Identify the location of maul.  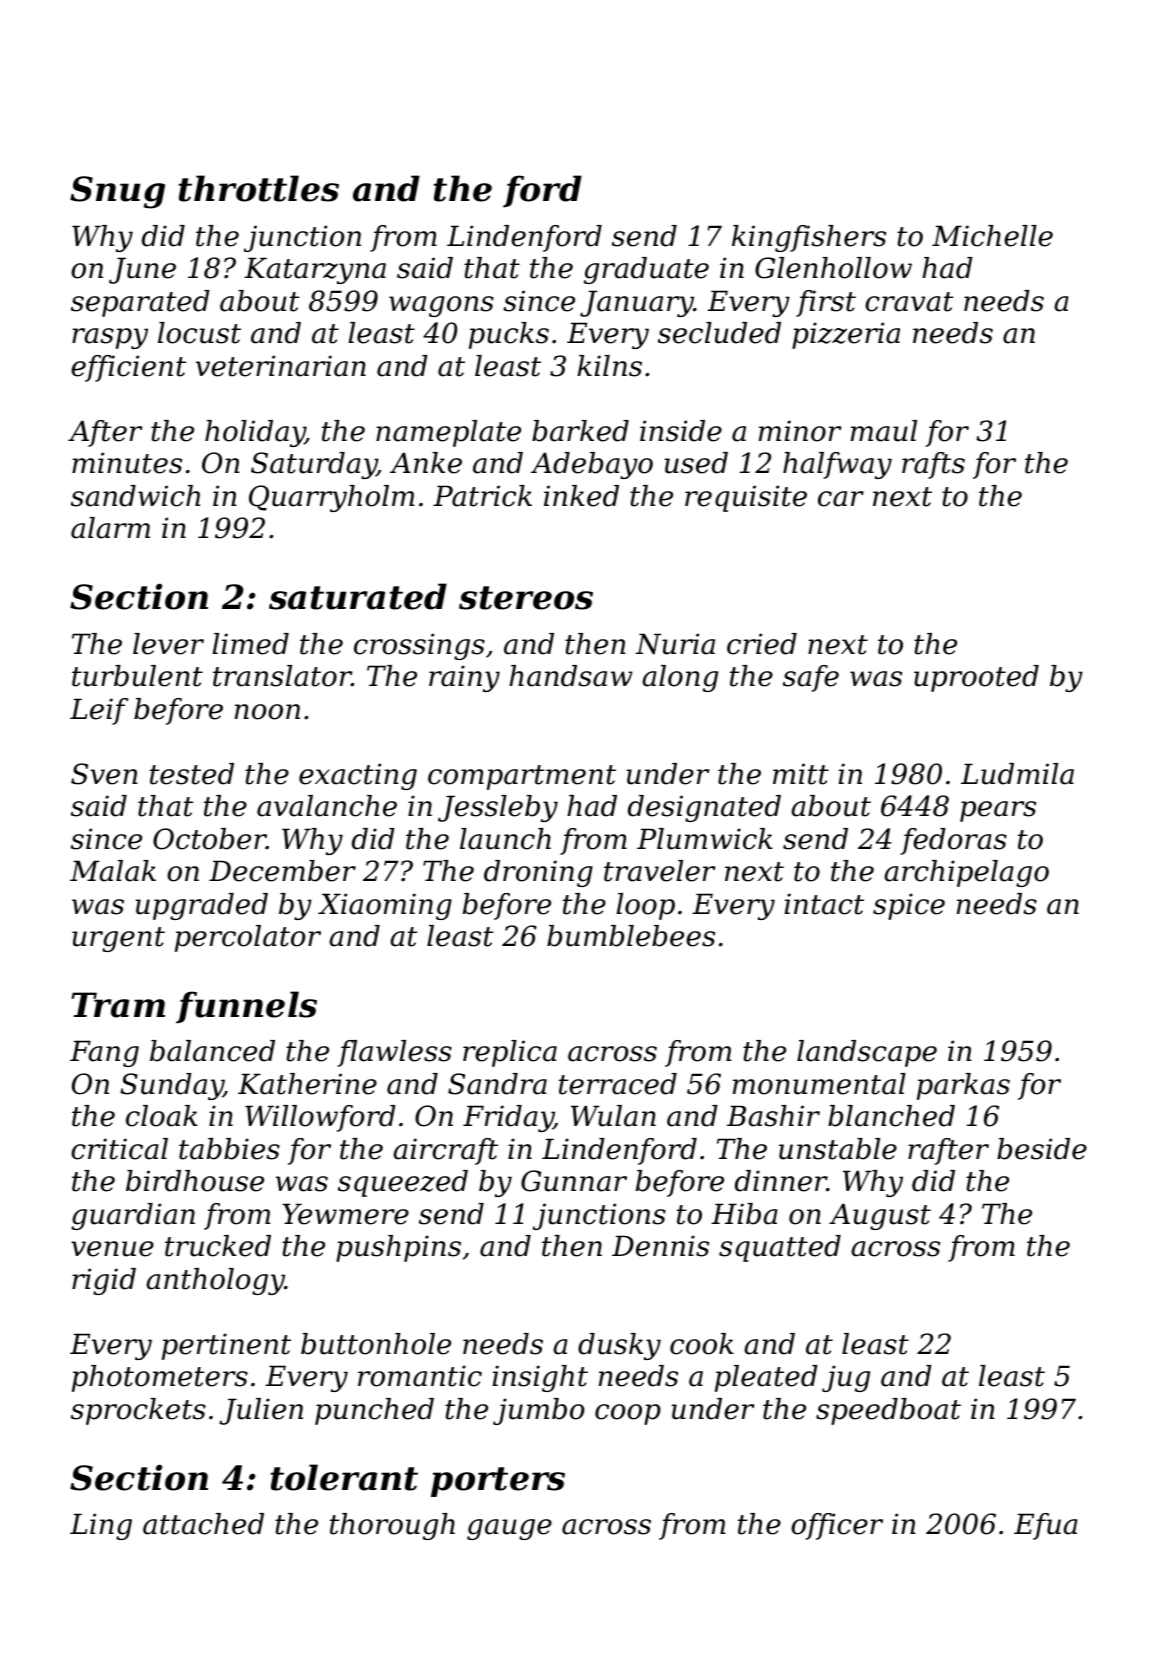
(884, 431).
